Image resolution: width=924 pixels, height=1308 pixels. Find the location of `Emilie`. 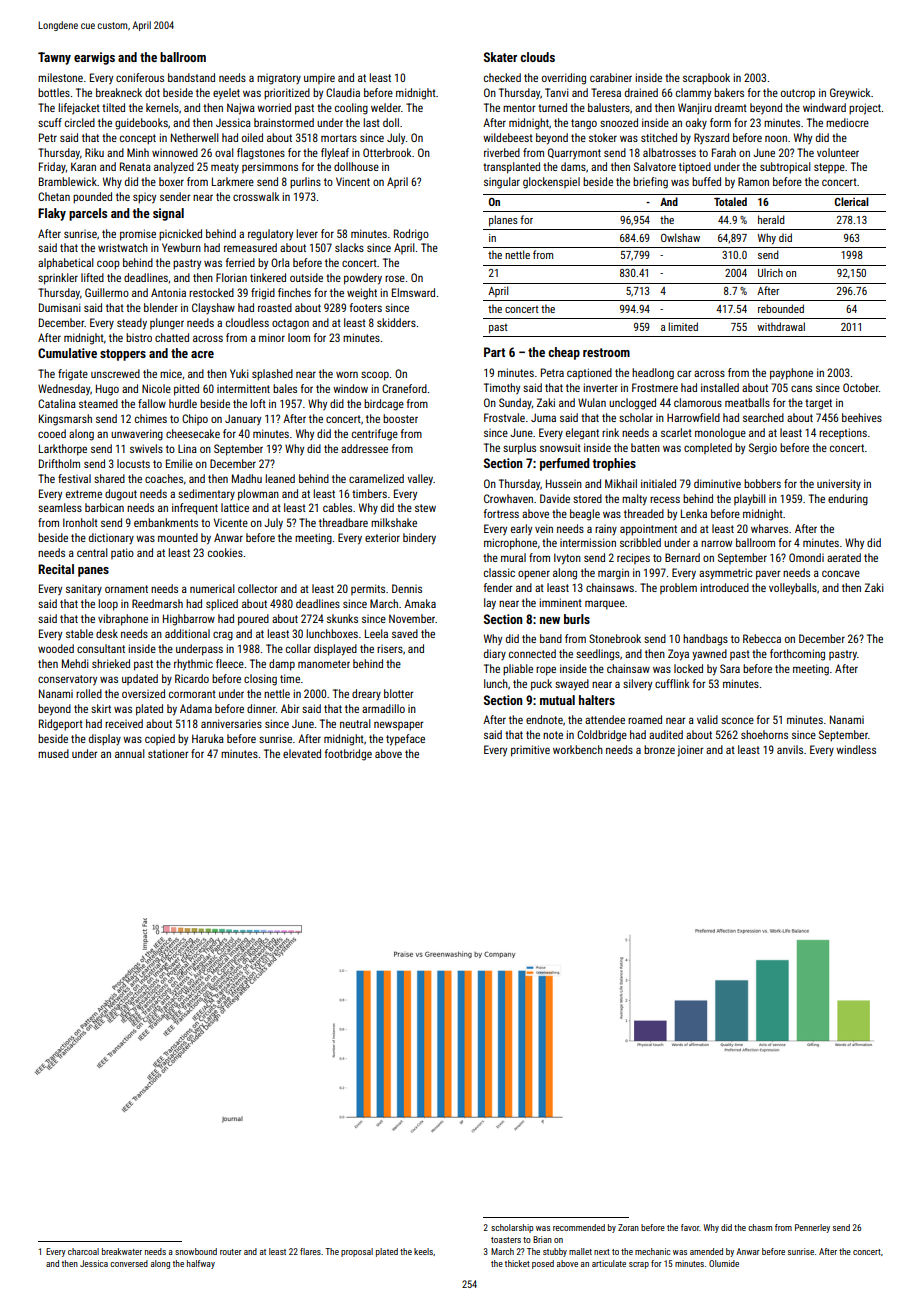

Emilie is located at coordinates (179, 463).
